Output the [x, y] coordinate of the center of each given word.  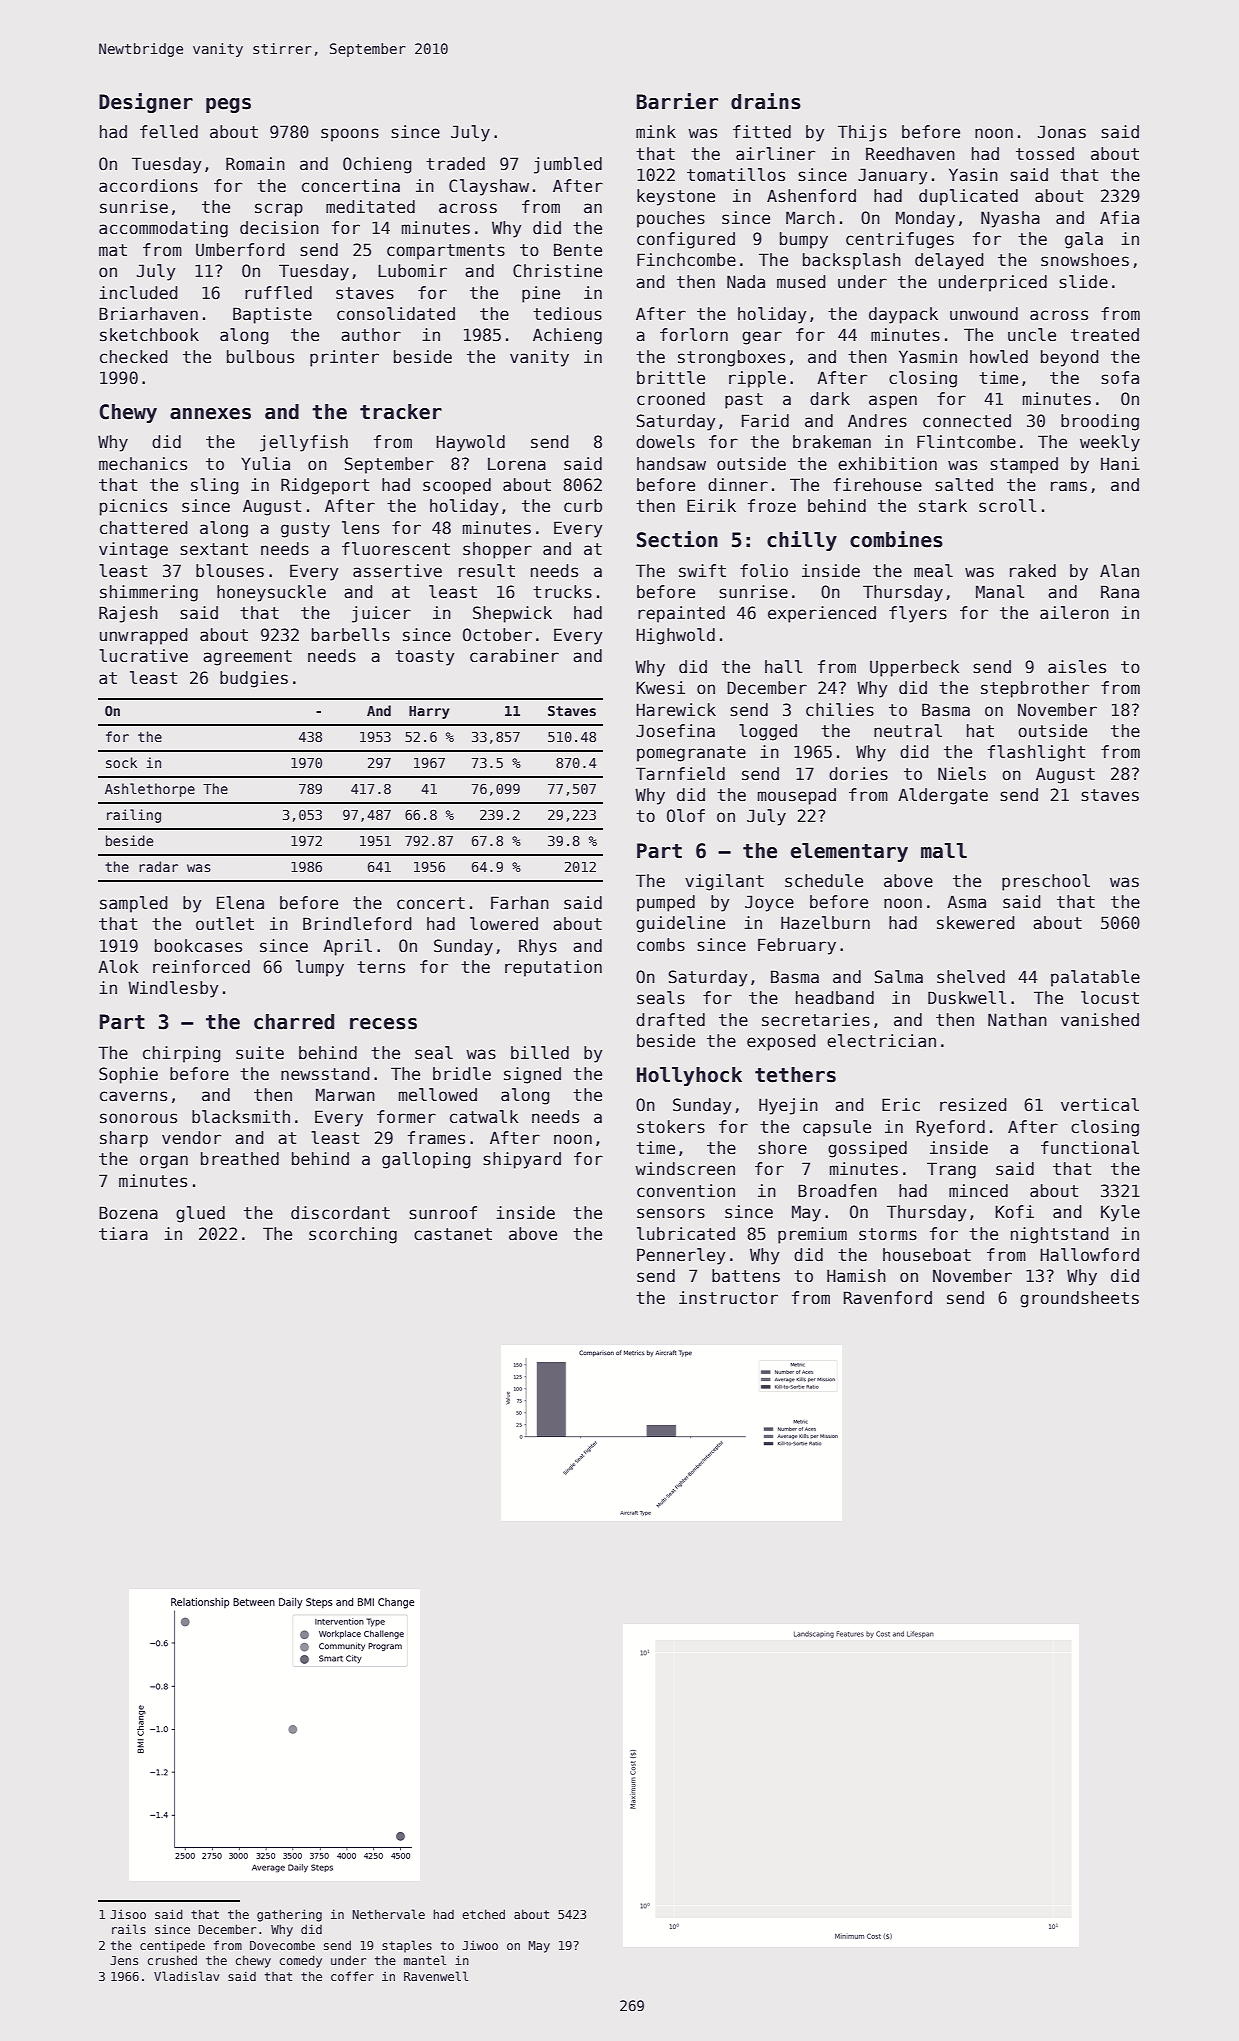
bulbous [260, 357]
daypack [903, 315]
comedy [301, 1961]
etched [483, 1914]
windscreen [685, 1169]
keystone [676, 197]
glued [200, 1214]
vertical [1100, 1105]
